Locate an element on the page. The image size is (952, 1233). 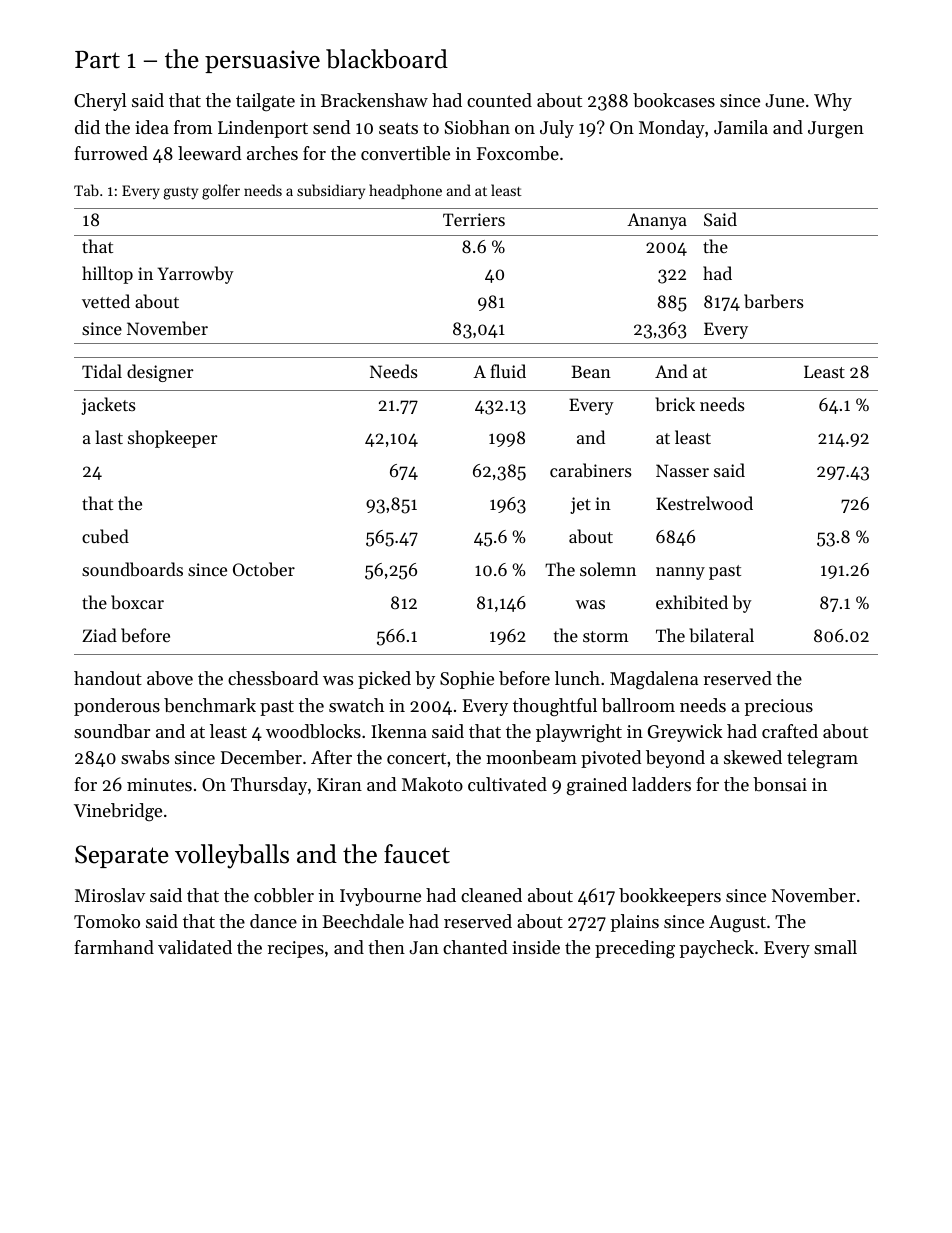
bilateral is located at coordinates (721, 635).
